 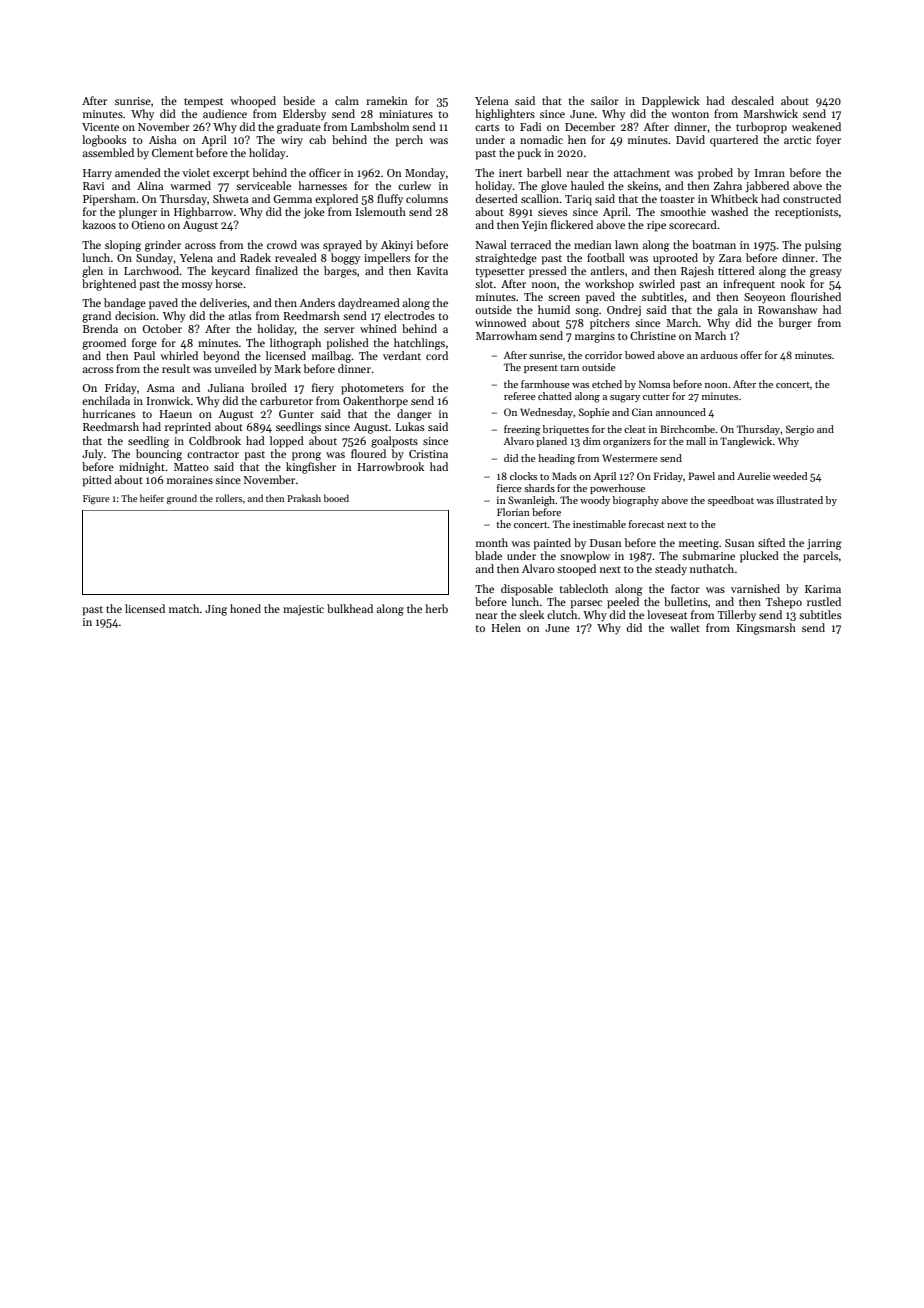 What do you see at coordinates (729, 211) in the screenshot?
I see `washed` at bounding box center [729, 211].
